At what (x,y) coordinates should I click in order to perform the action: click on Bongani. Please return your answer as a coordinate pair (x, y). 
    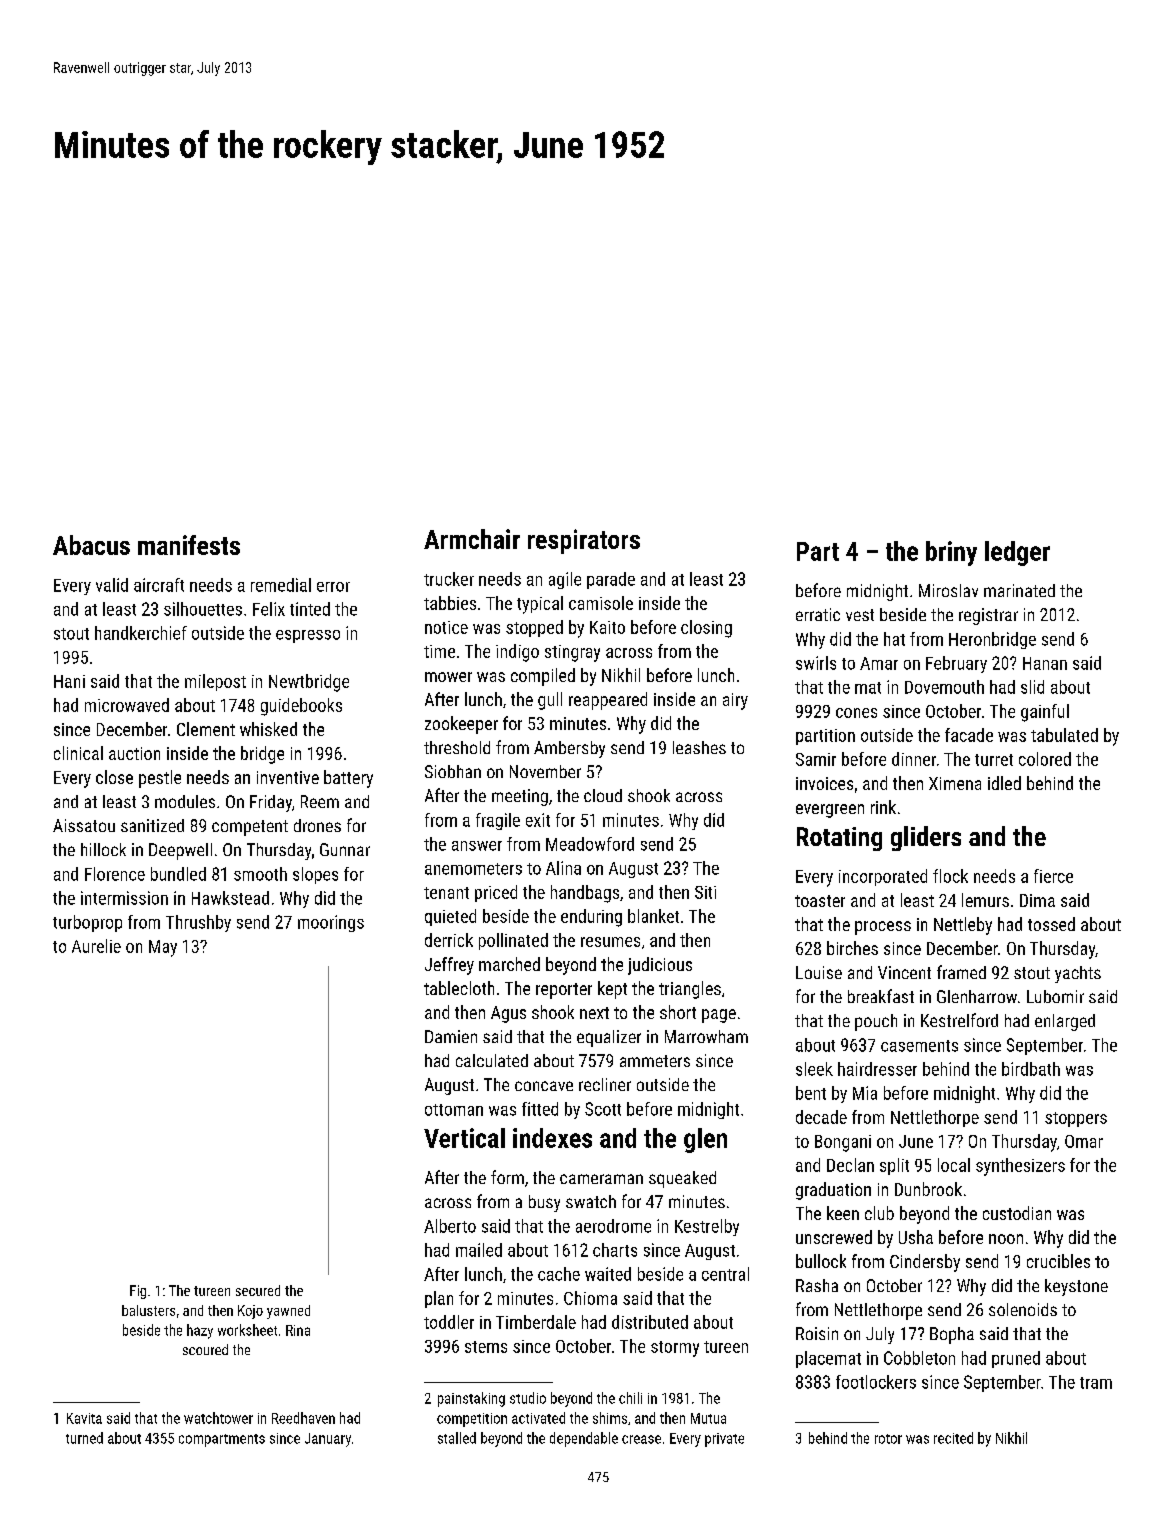
    Looking at the image, I should click on (843, 1143).
